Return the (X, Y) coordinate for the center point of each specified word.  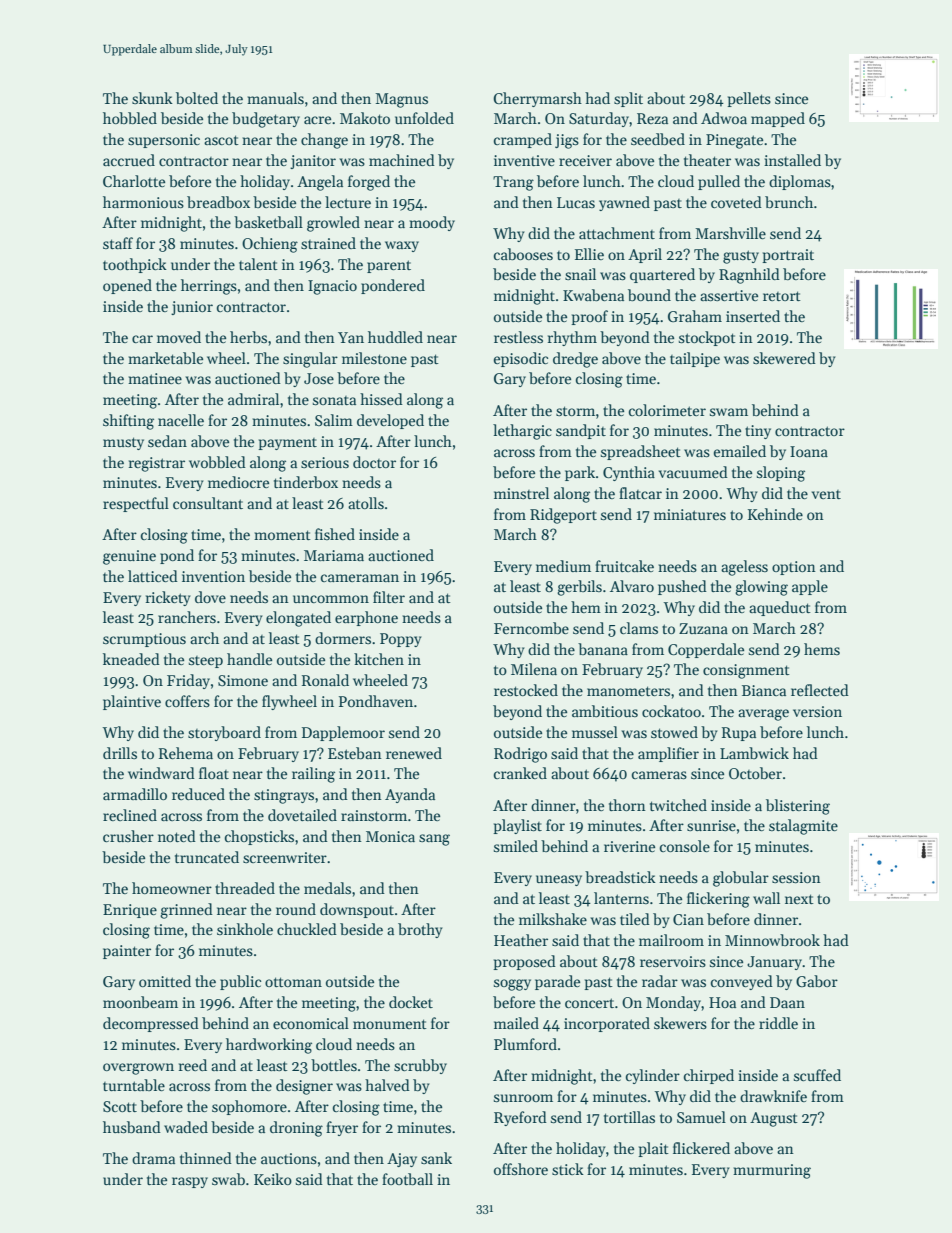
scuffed (817, 1075)
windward (161, 773)
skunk (152, 98)
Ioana (809, 451)
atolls (366, 503)
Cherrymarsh (537, 99)
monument (390, 1024)
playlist (517, 826)
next (799, 899)
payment (287, 444)
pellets (749, 99)
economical (311, 1023)
